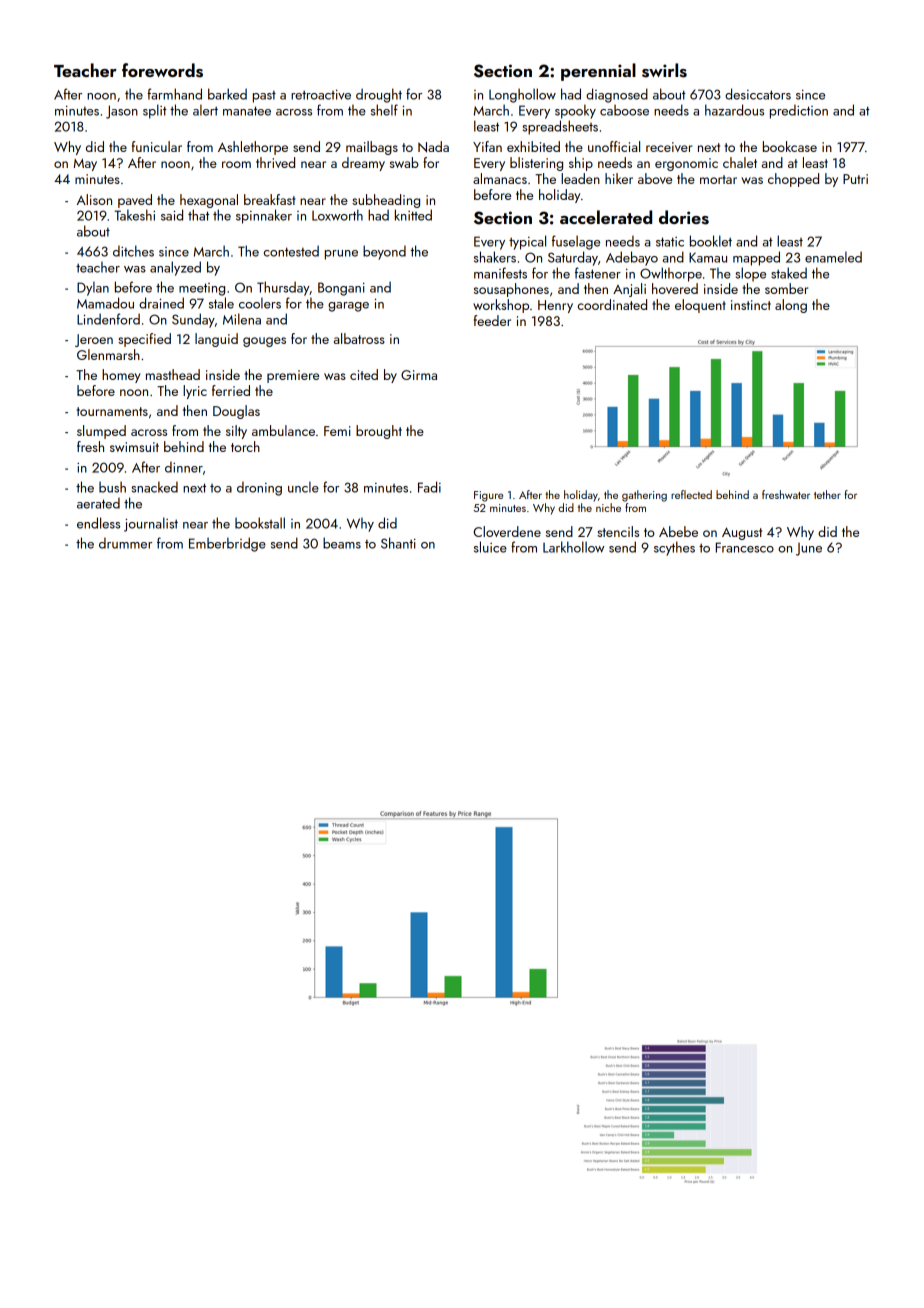 Image resolution: width=924 pixels, height=1308 pixels. What do you see at coordinates (291, 251) in the screenshot?
I see `contested` at bounding box center [291, 251].
